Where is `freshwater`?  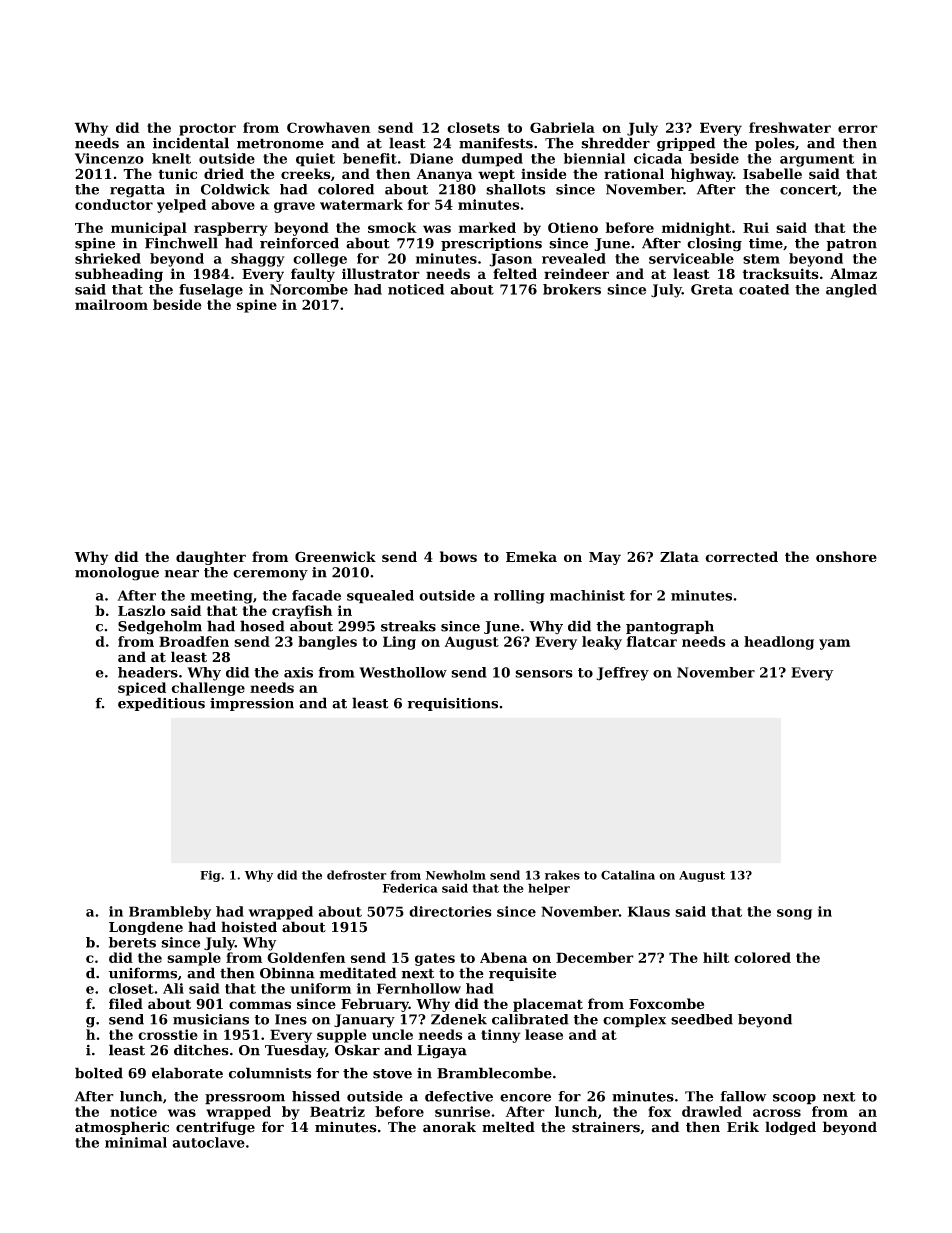
freshwater is located at coordinates (790, 127).
